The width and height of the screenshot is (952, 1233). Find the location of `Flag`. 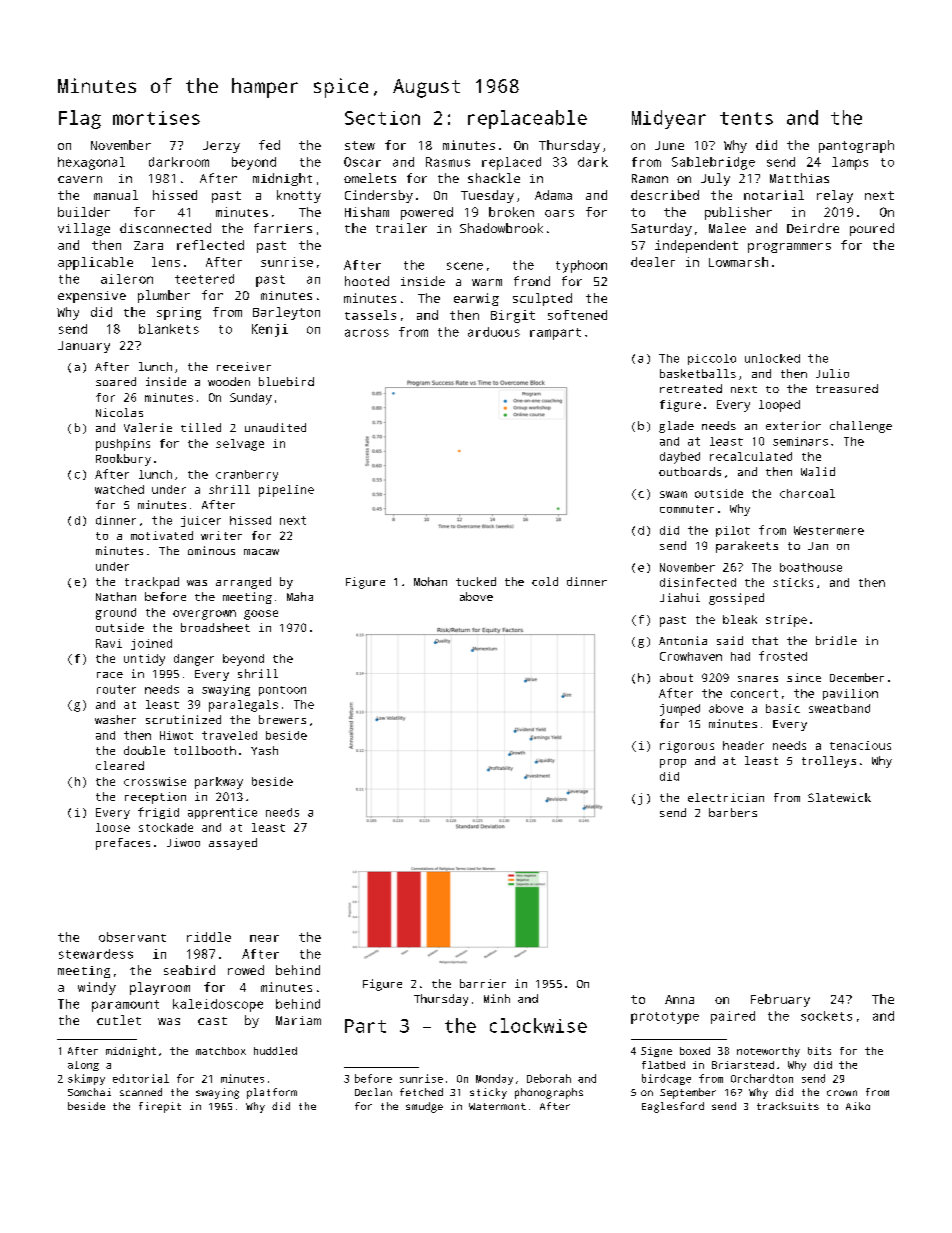

Flag is located at coordinates (80, 119).
